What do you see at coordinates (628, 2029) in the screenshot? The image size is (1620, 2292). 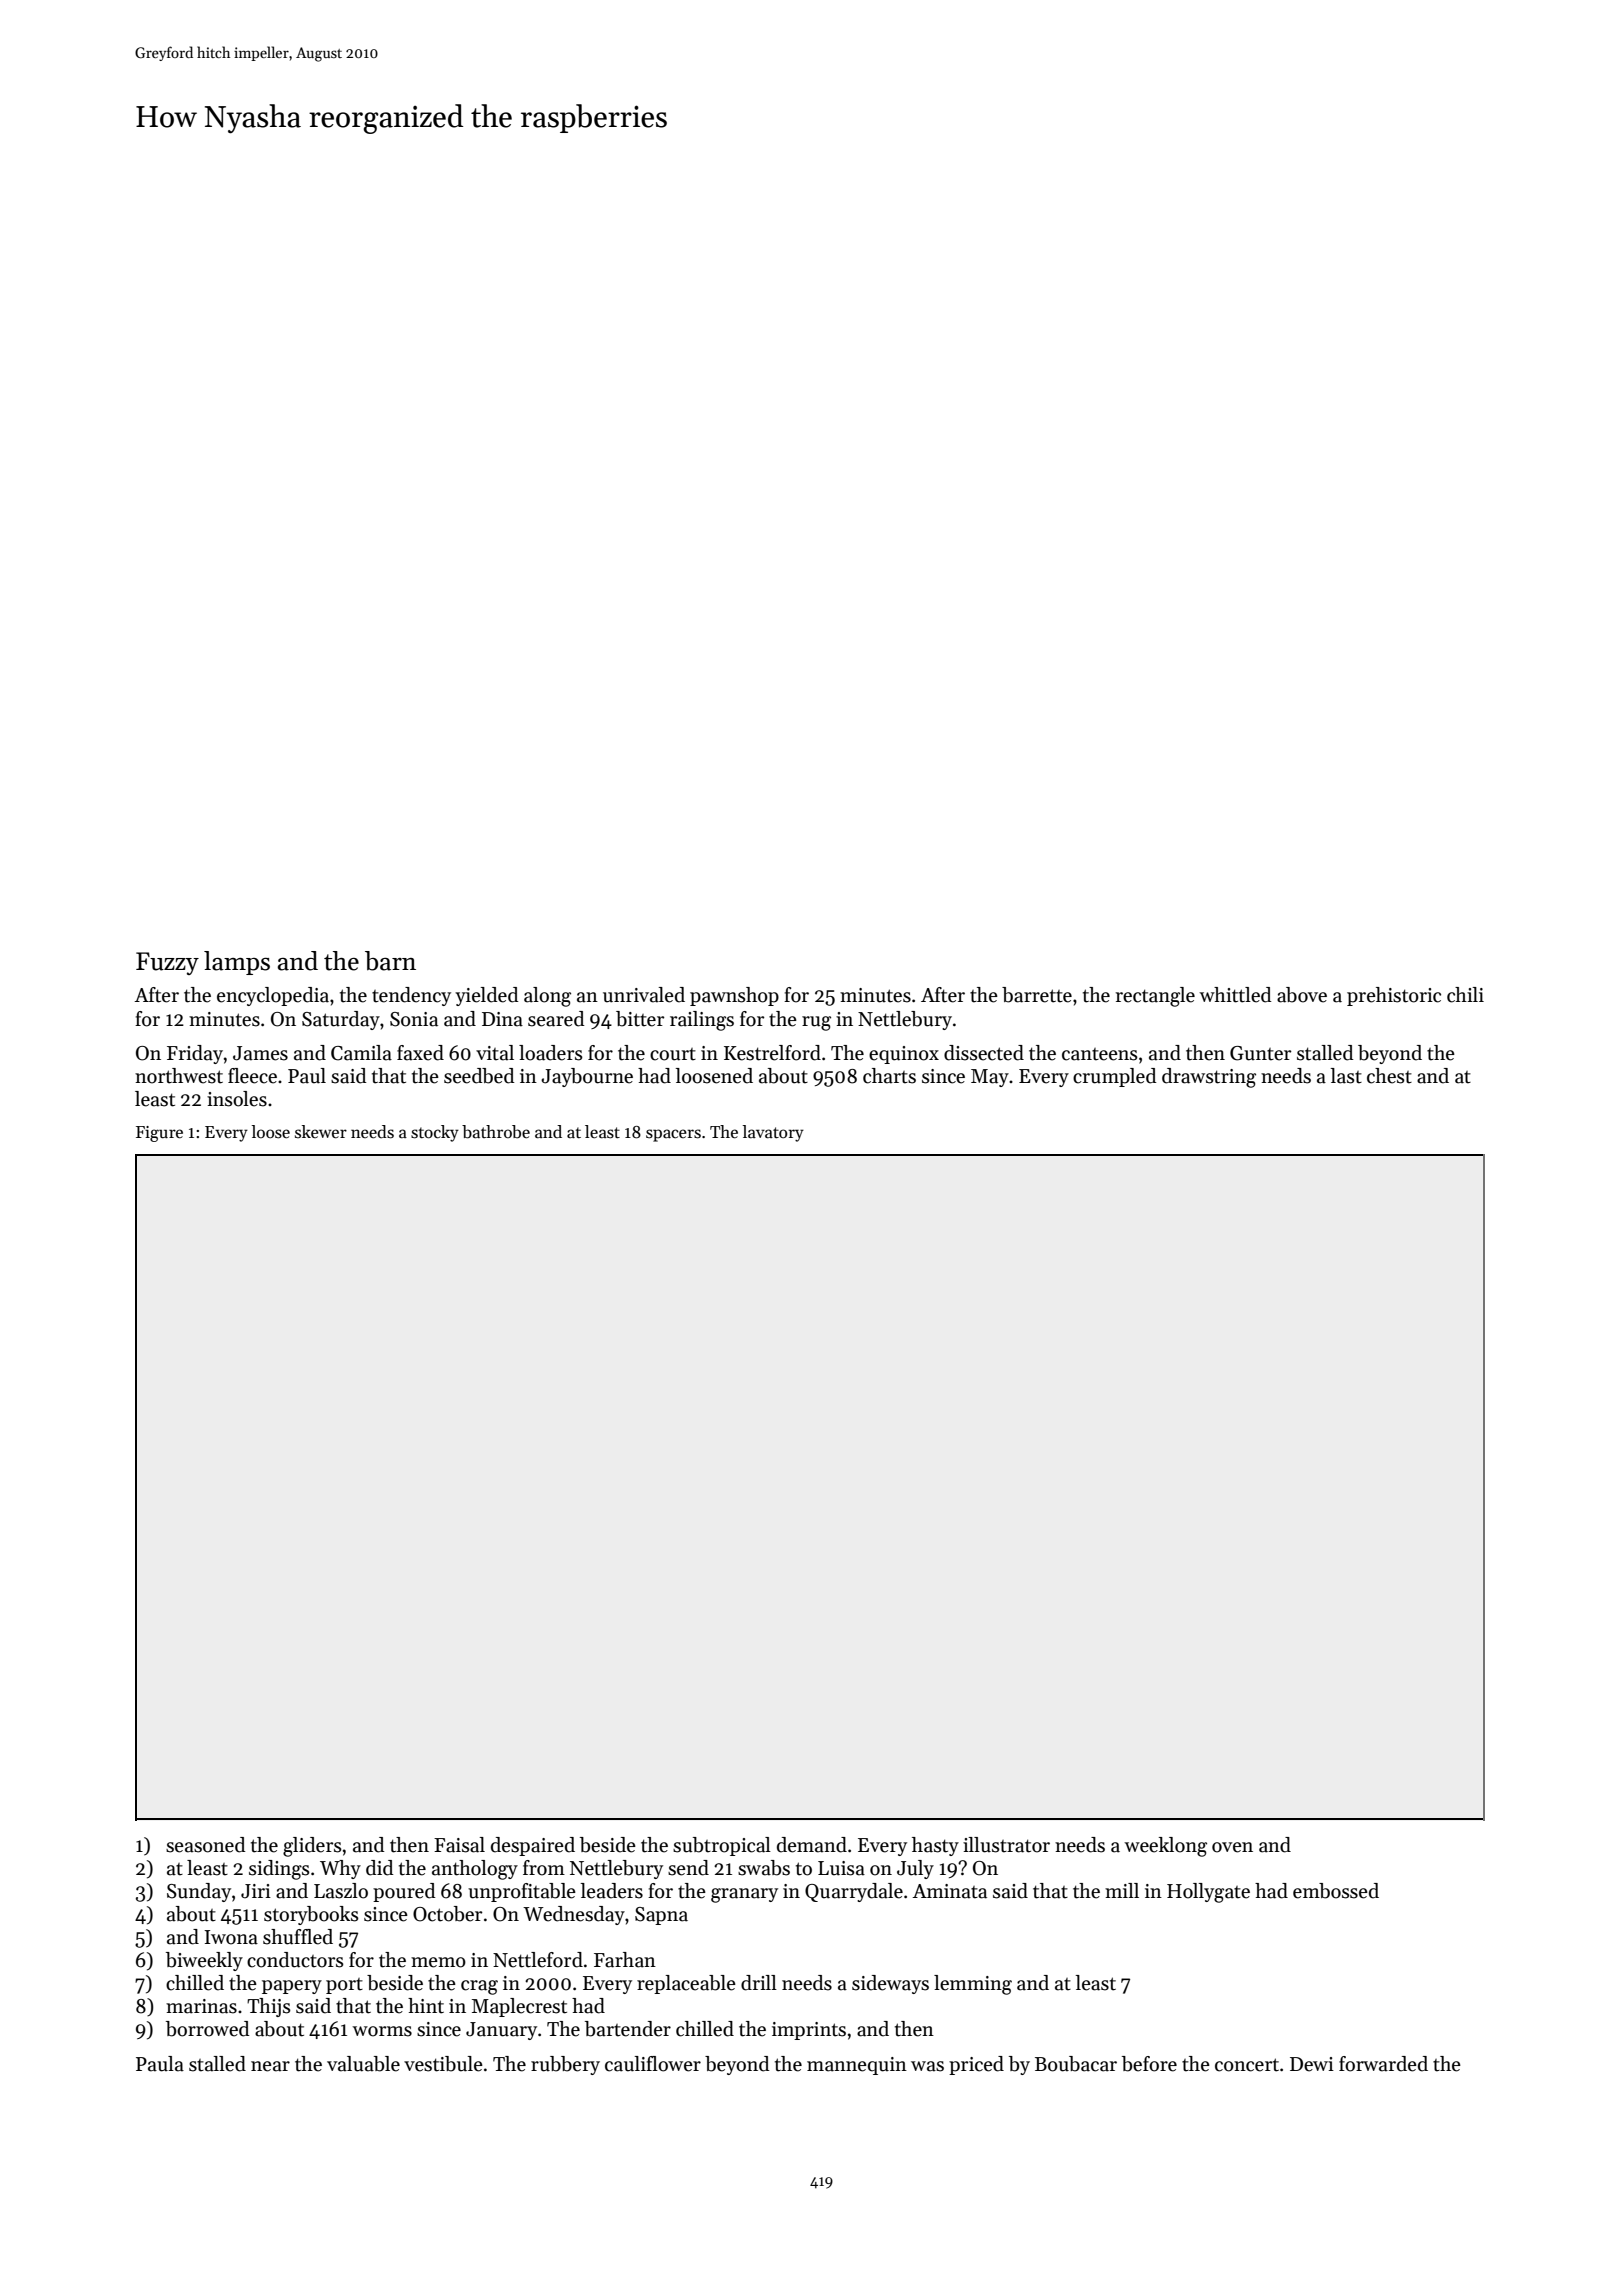 I see `bartender` at bounding box center [628, 2029].
